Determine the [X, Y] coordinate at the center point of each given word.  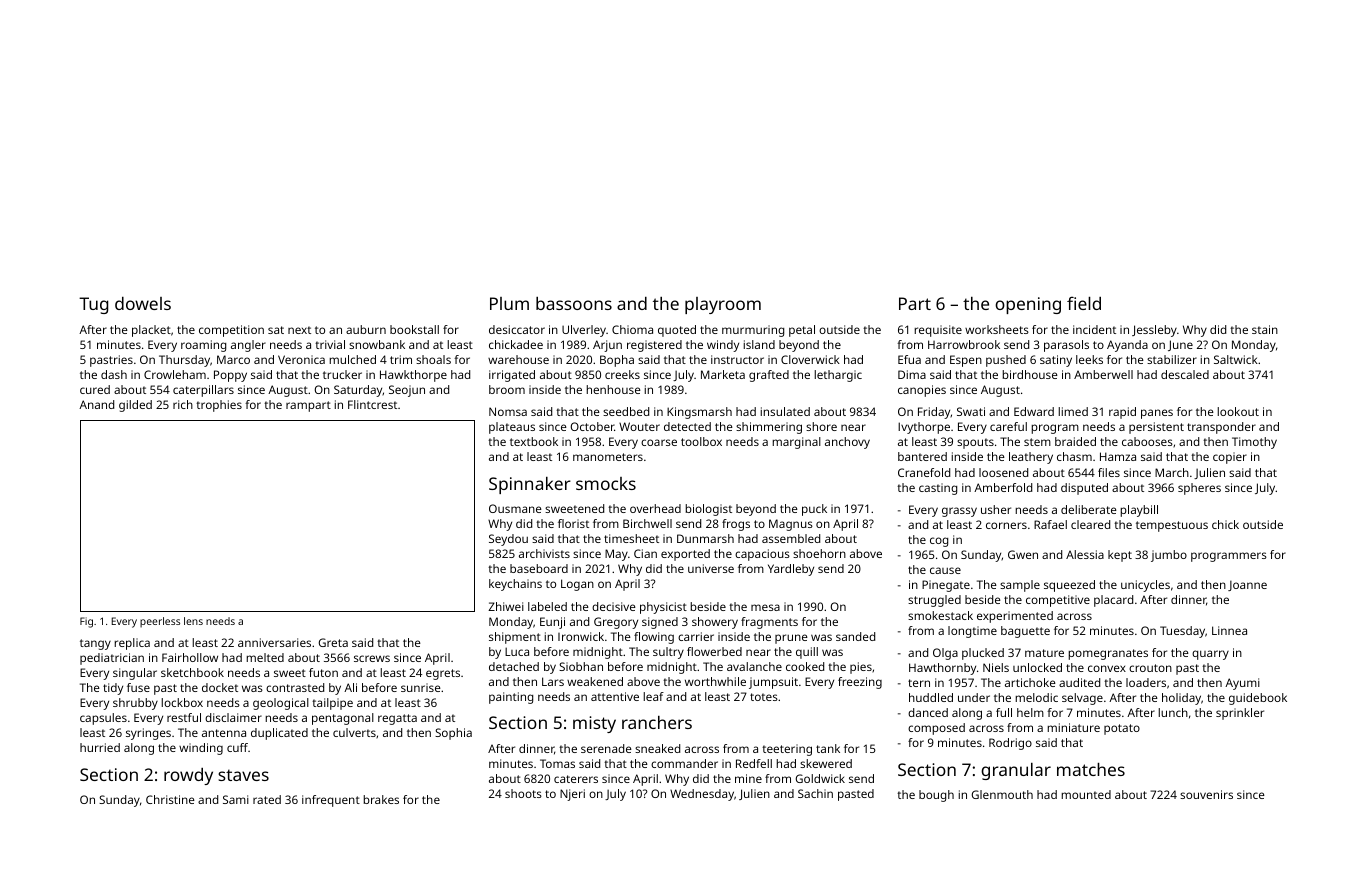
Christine [170, 799]
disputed [1084, 489]
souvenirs [1206, 794]
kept [1120, 556]
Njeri [572, 795]
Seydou [508, 540]
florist [573, 523]
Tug [93, 305]
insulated [785, 411]
